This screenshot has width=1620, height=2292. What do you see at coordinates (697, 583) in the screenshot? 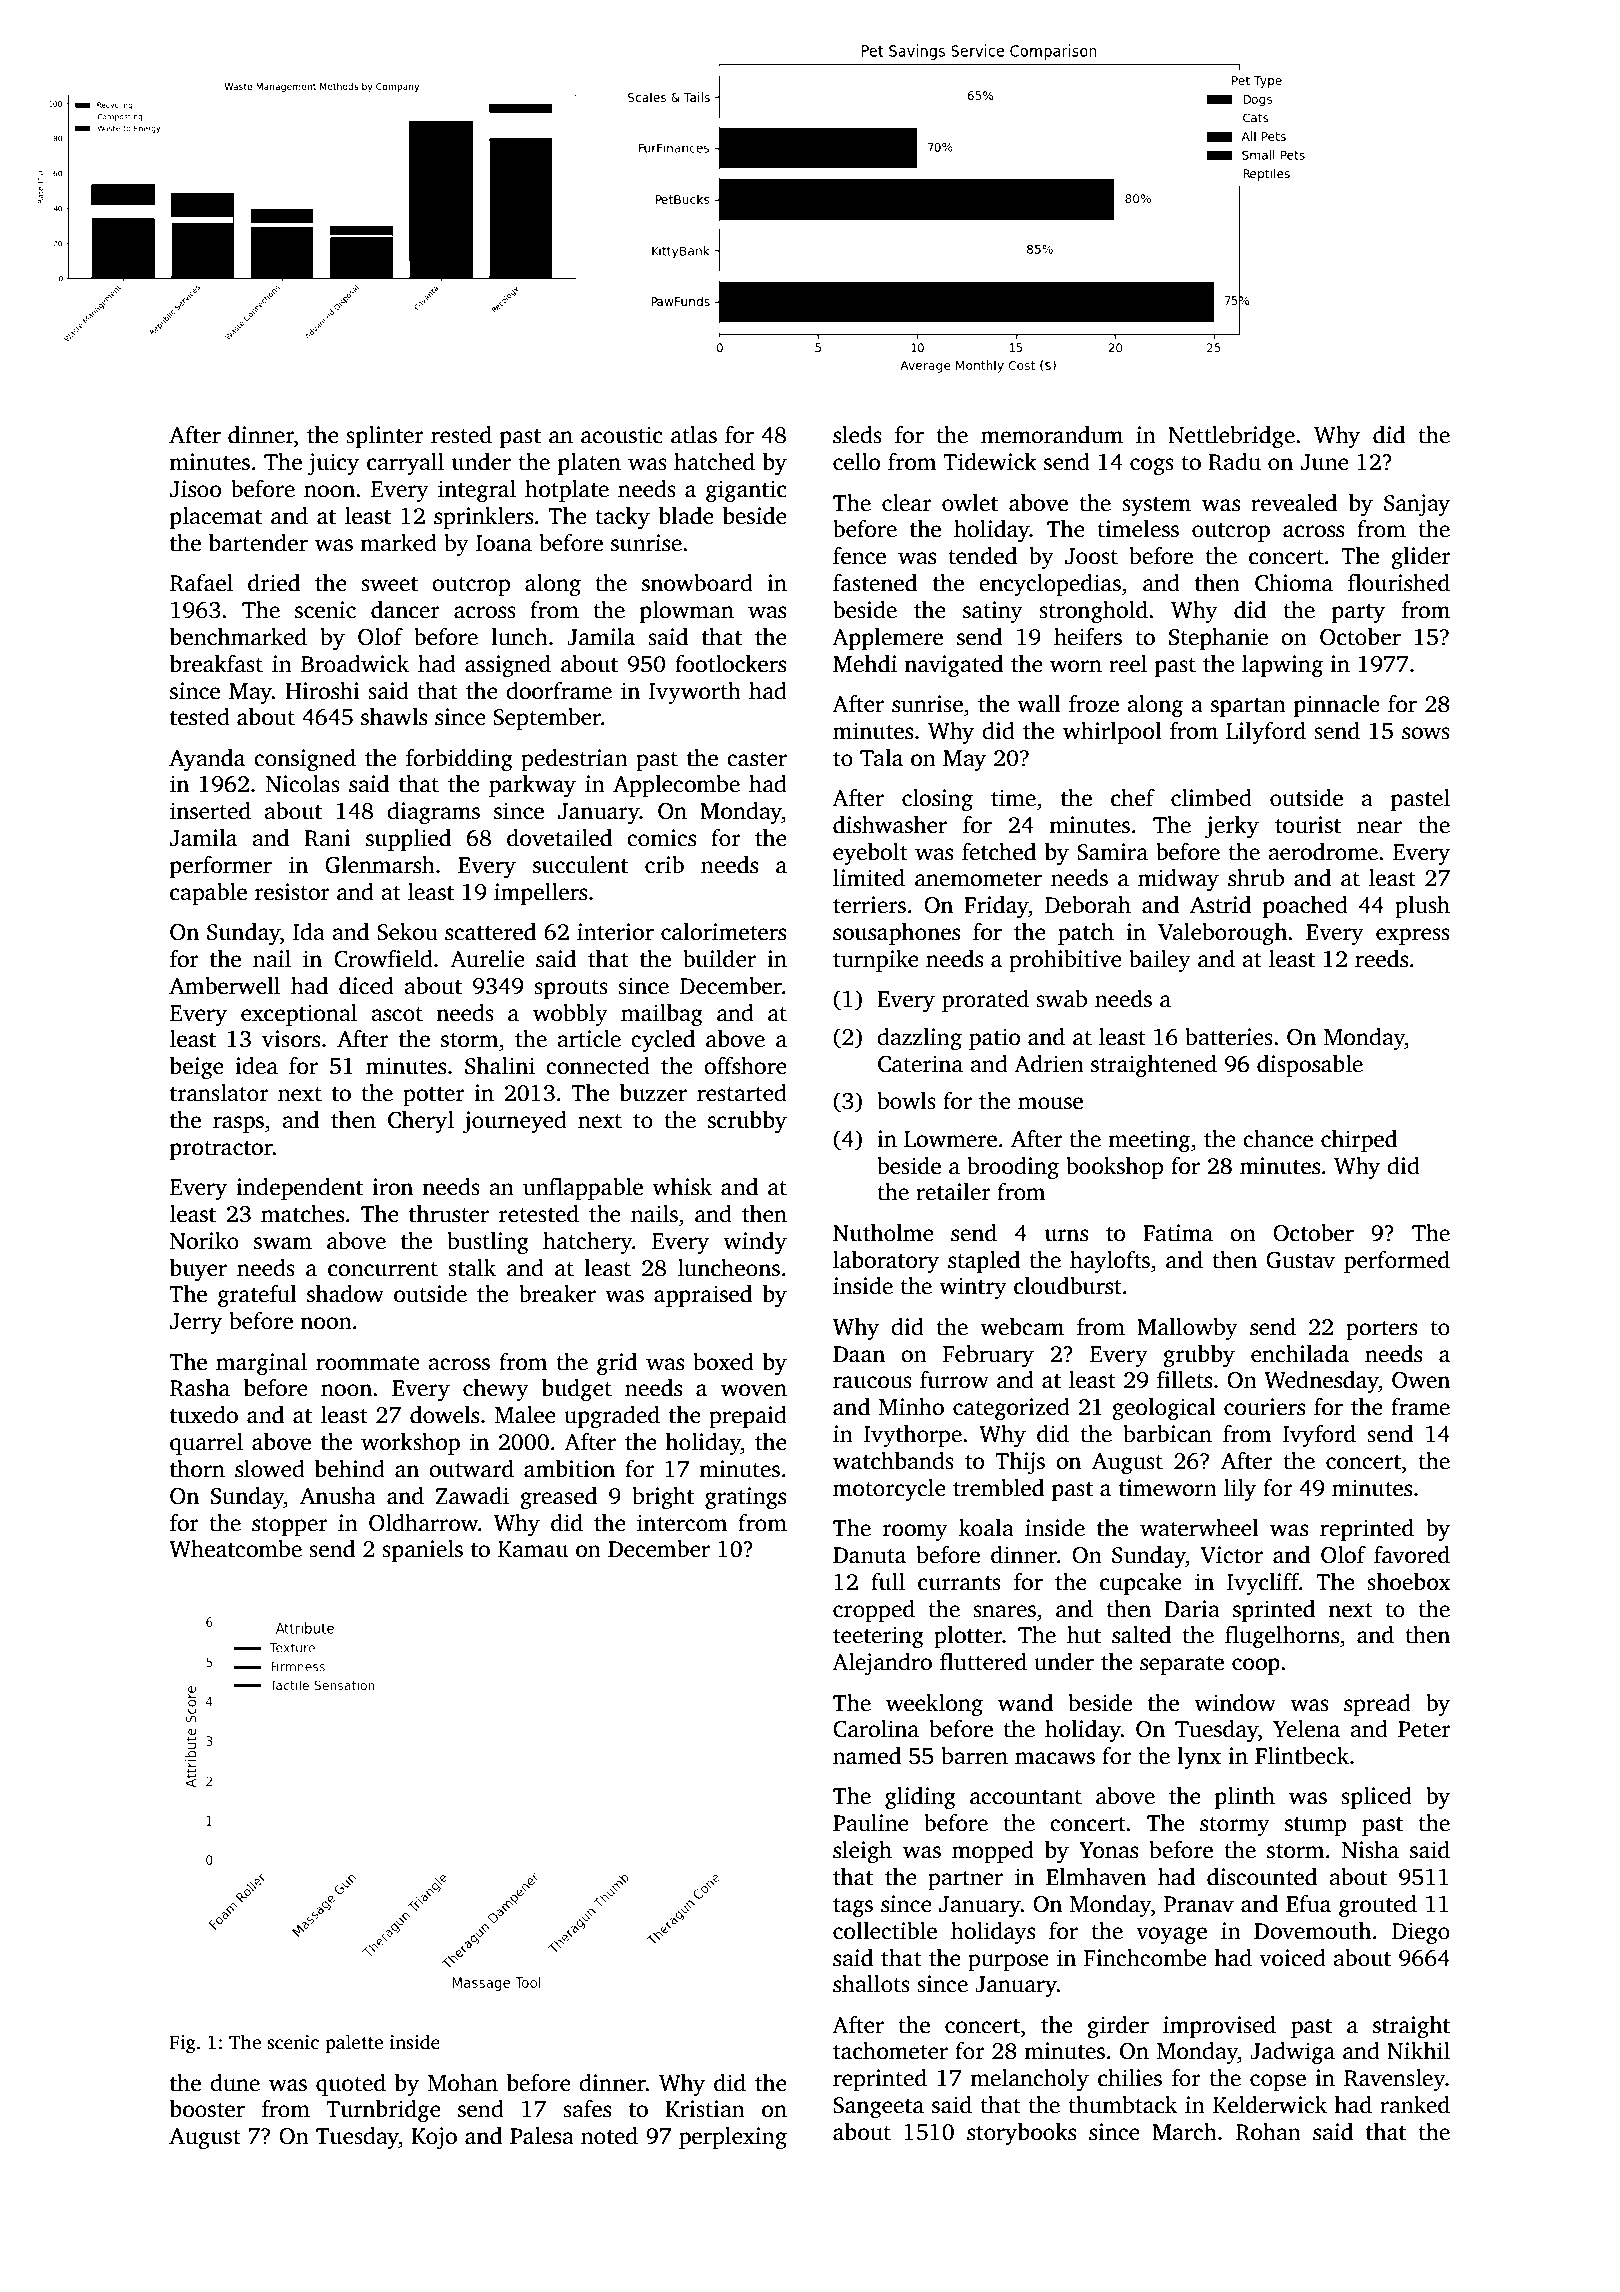
I see `snowboard` at bounding box center [697, 583].
